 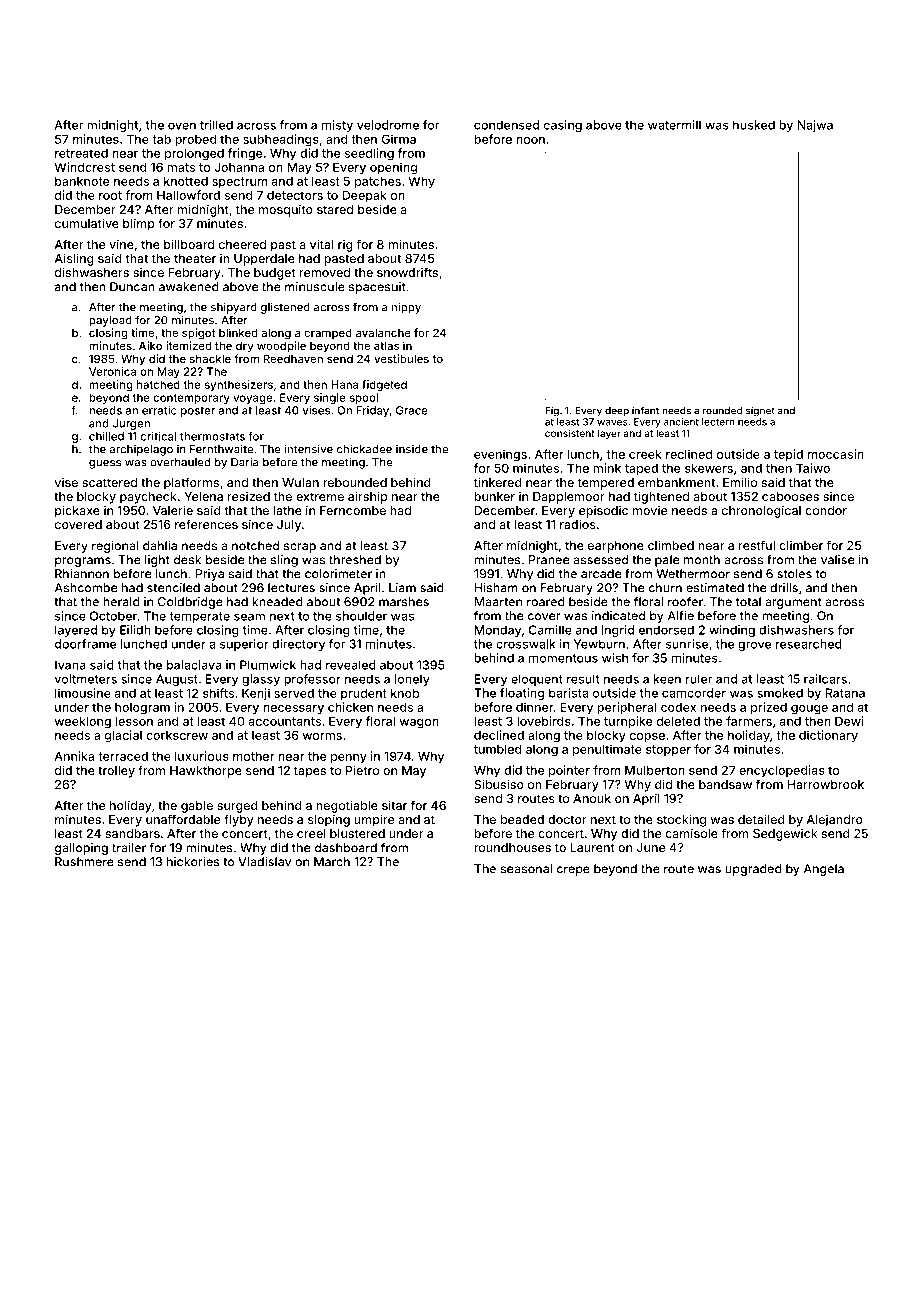 I want to click on Liam, so click(x=402, y=588).
